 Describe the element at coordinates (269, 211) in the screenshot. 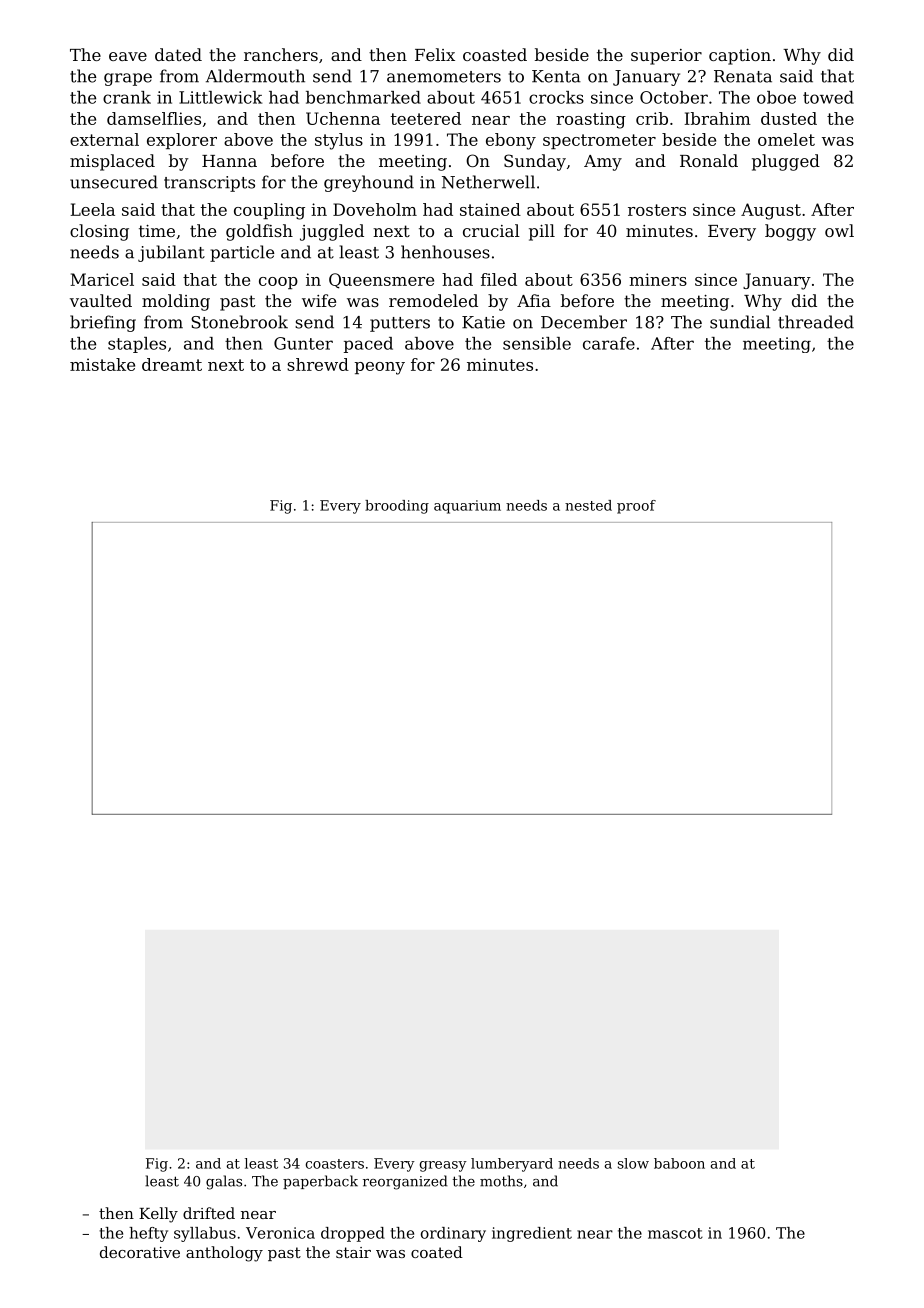

I see `coupling` at that location.
